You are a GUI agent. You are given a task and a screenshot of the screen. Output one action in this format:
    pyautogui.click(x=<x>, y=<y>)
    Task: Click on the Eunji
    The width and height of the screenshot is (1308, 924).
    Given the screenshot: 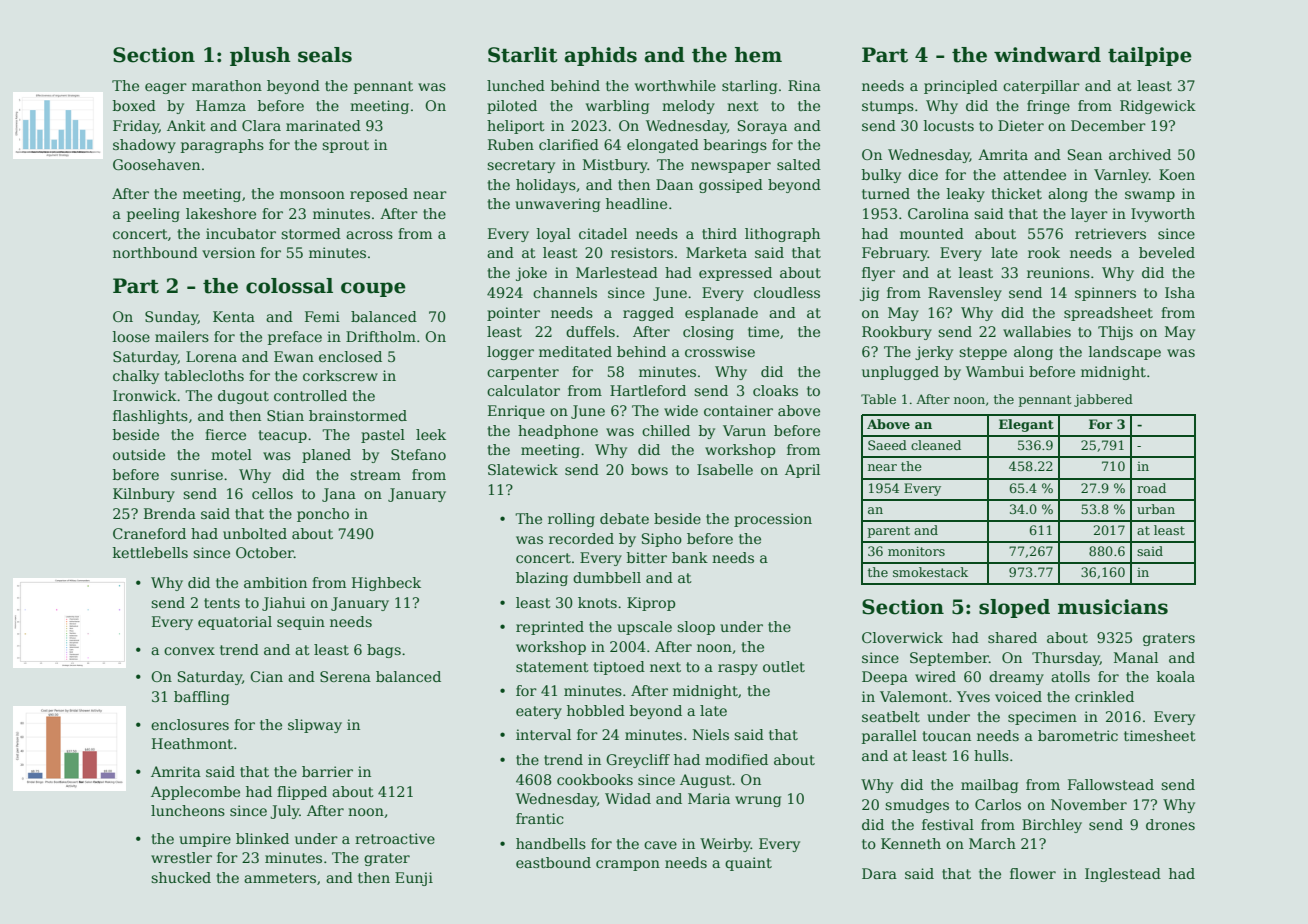 What is the action you would take?
    pyautogui.click(x=414, y=879)
